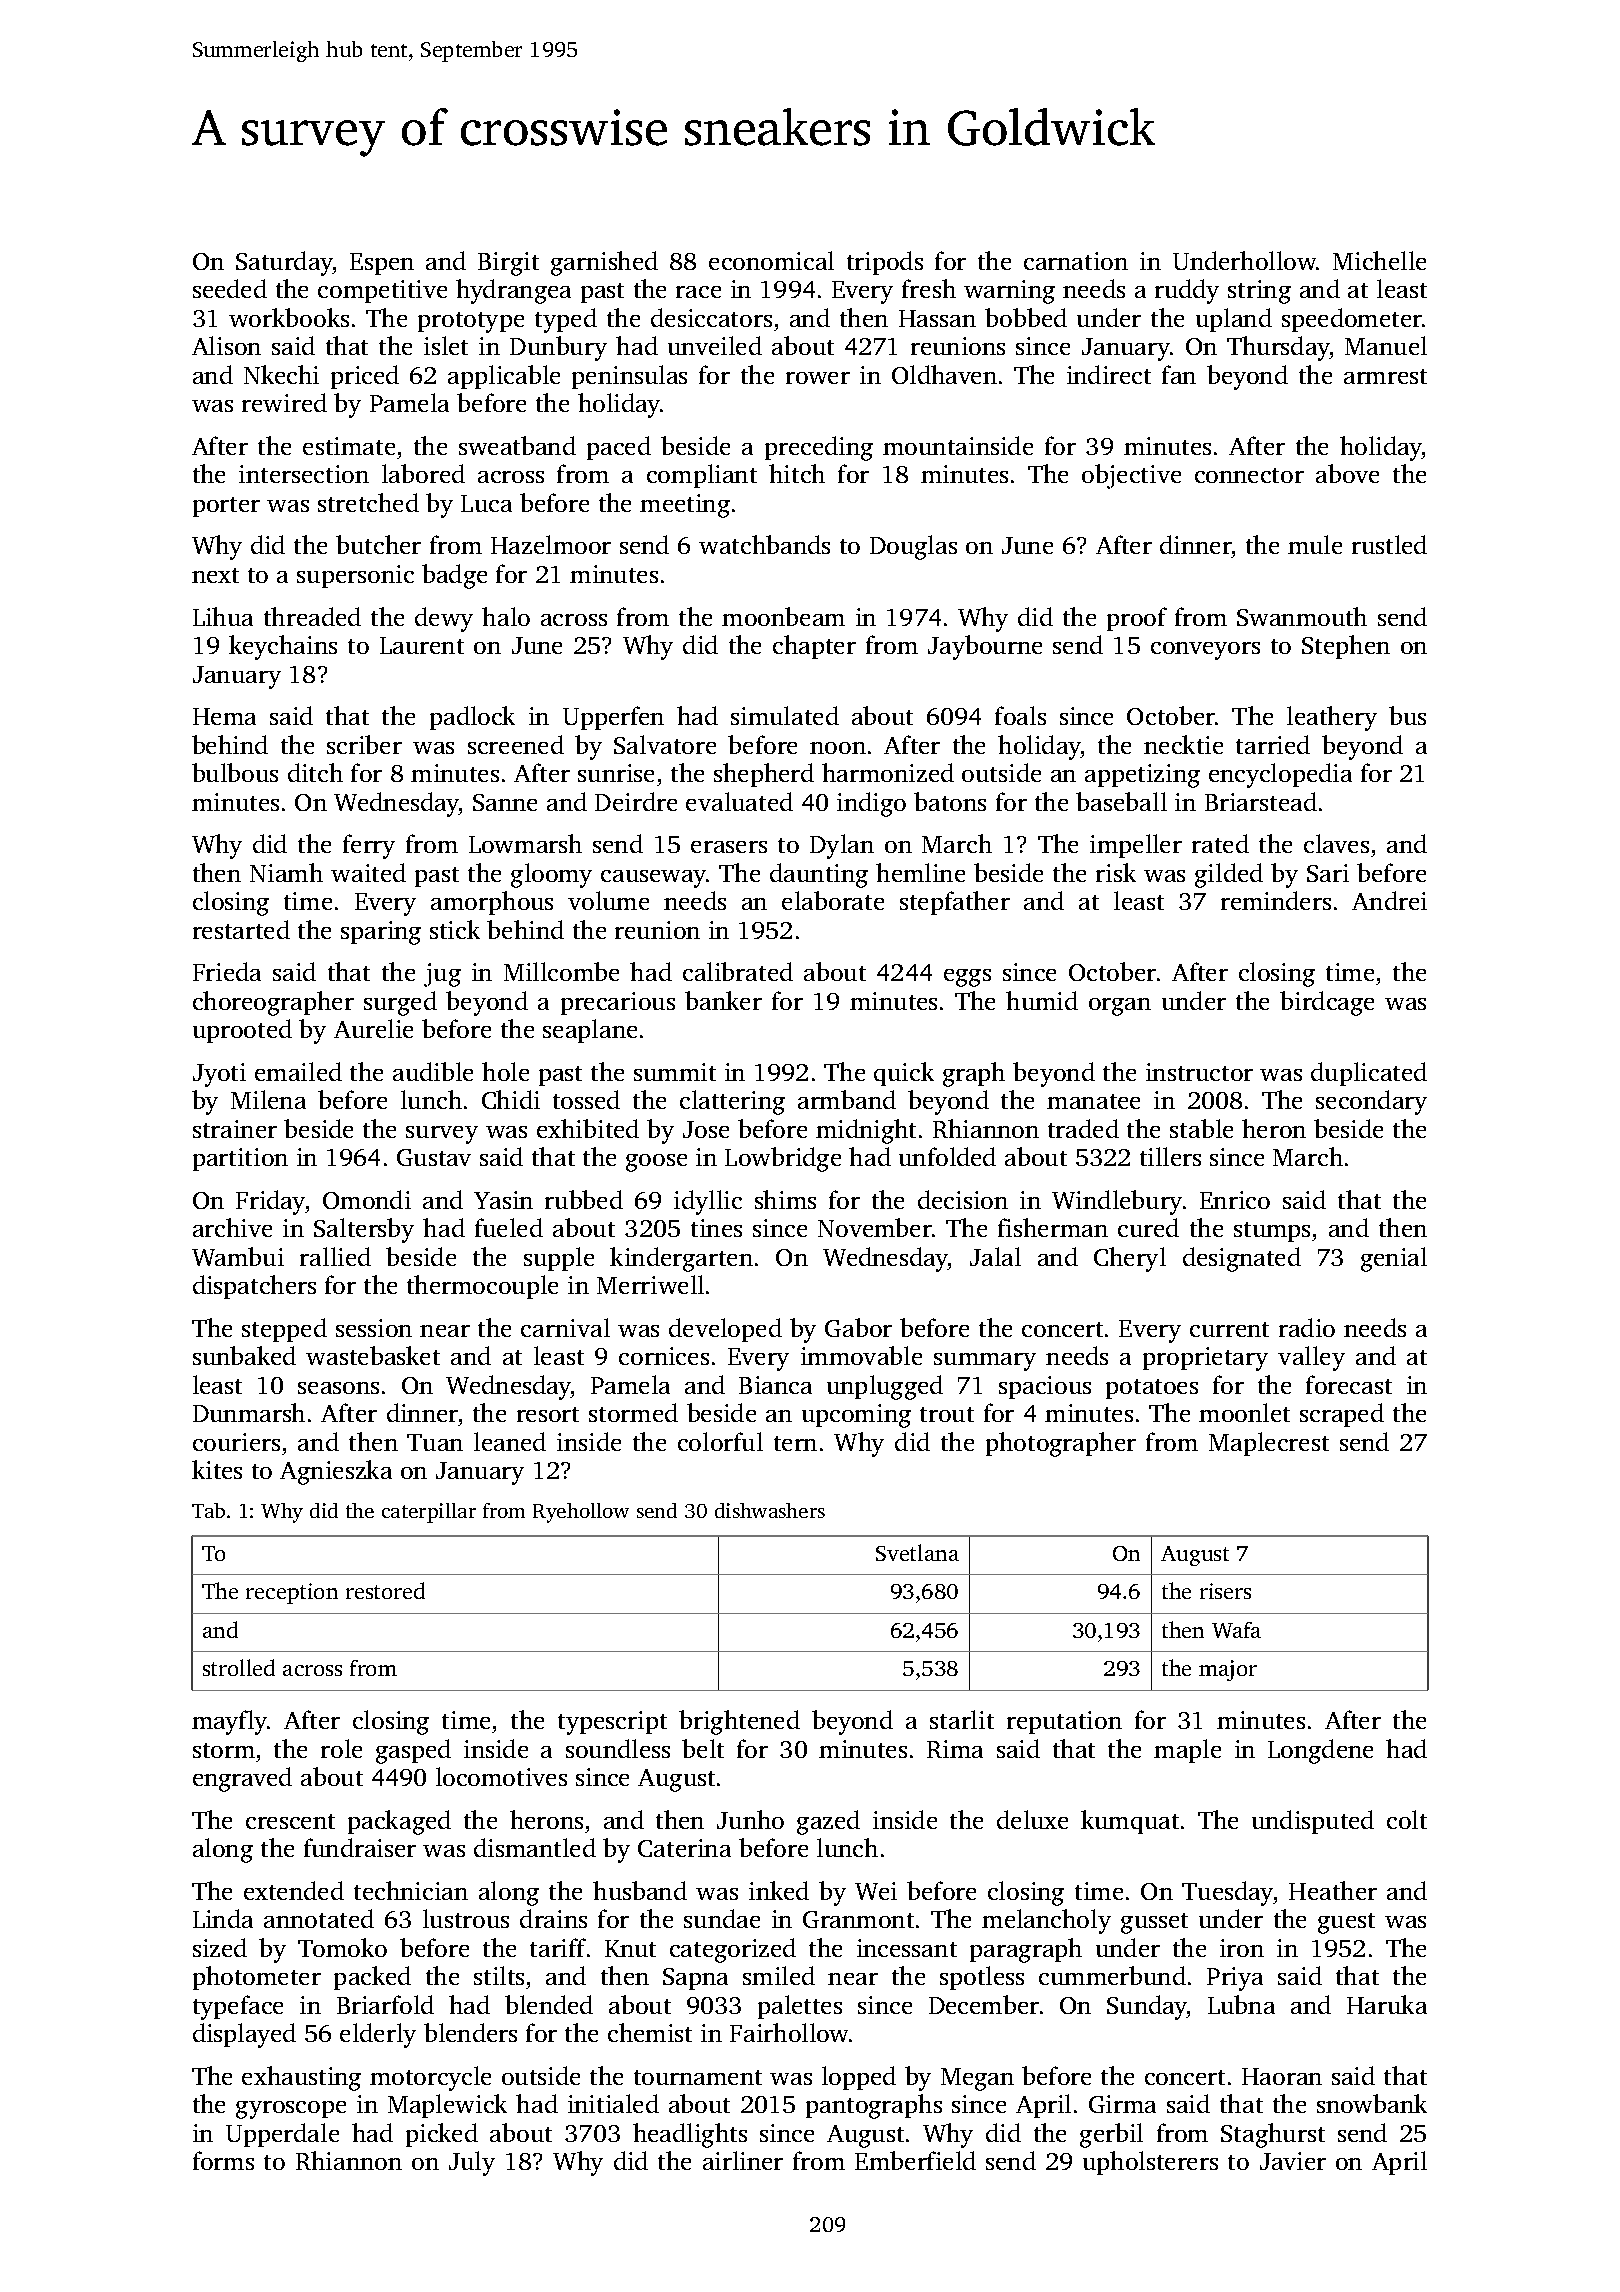 The height and width of the screenshot is (2292, 1620). Describe the element at coordinates (985, 647) in the screenshot. I see `Jaybourne` at that location.
